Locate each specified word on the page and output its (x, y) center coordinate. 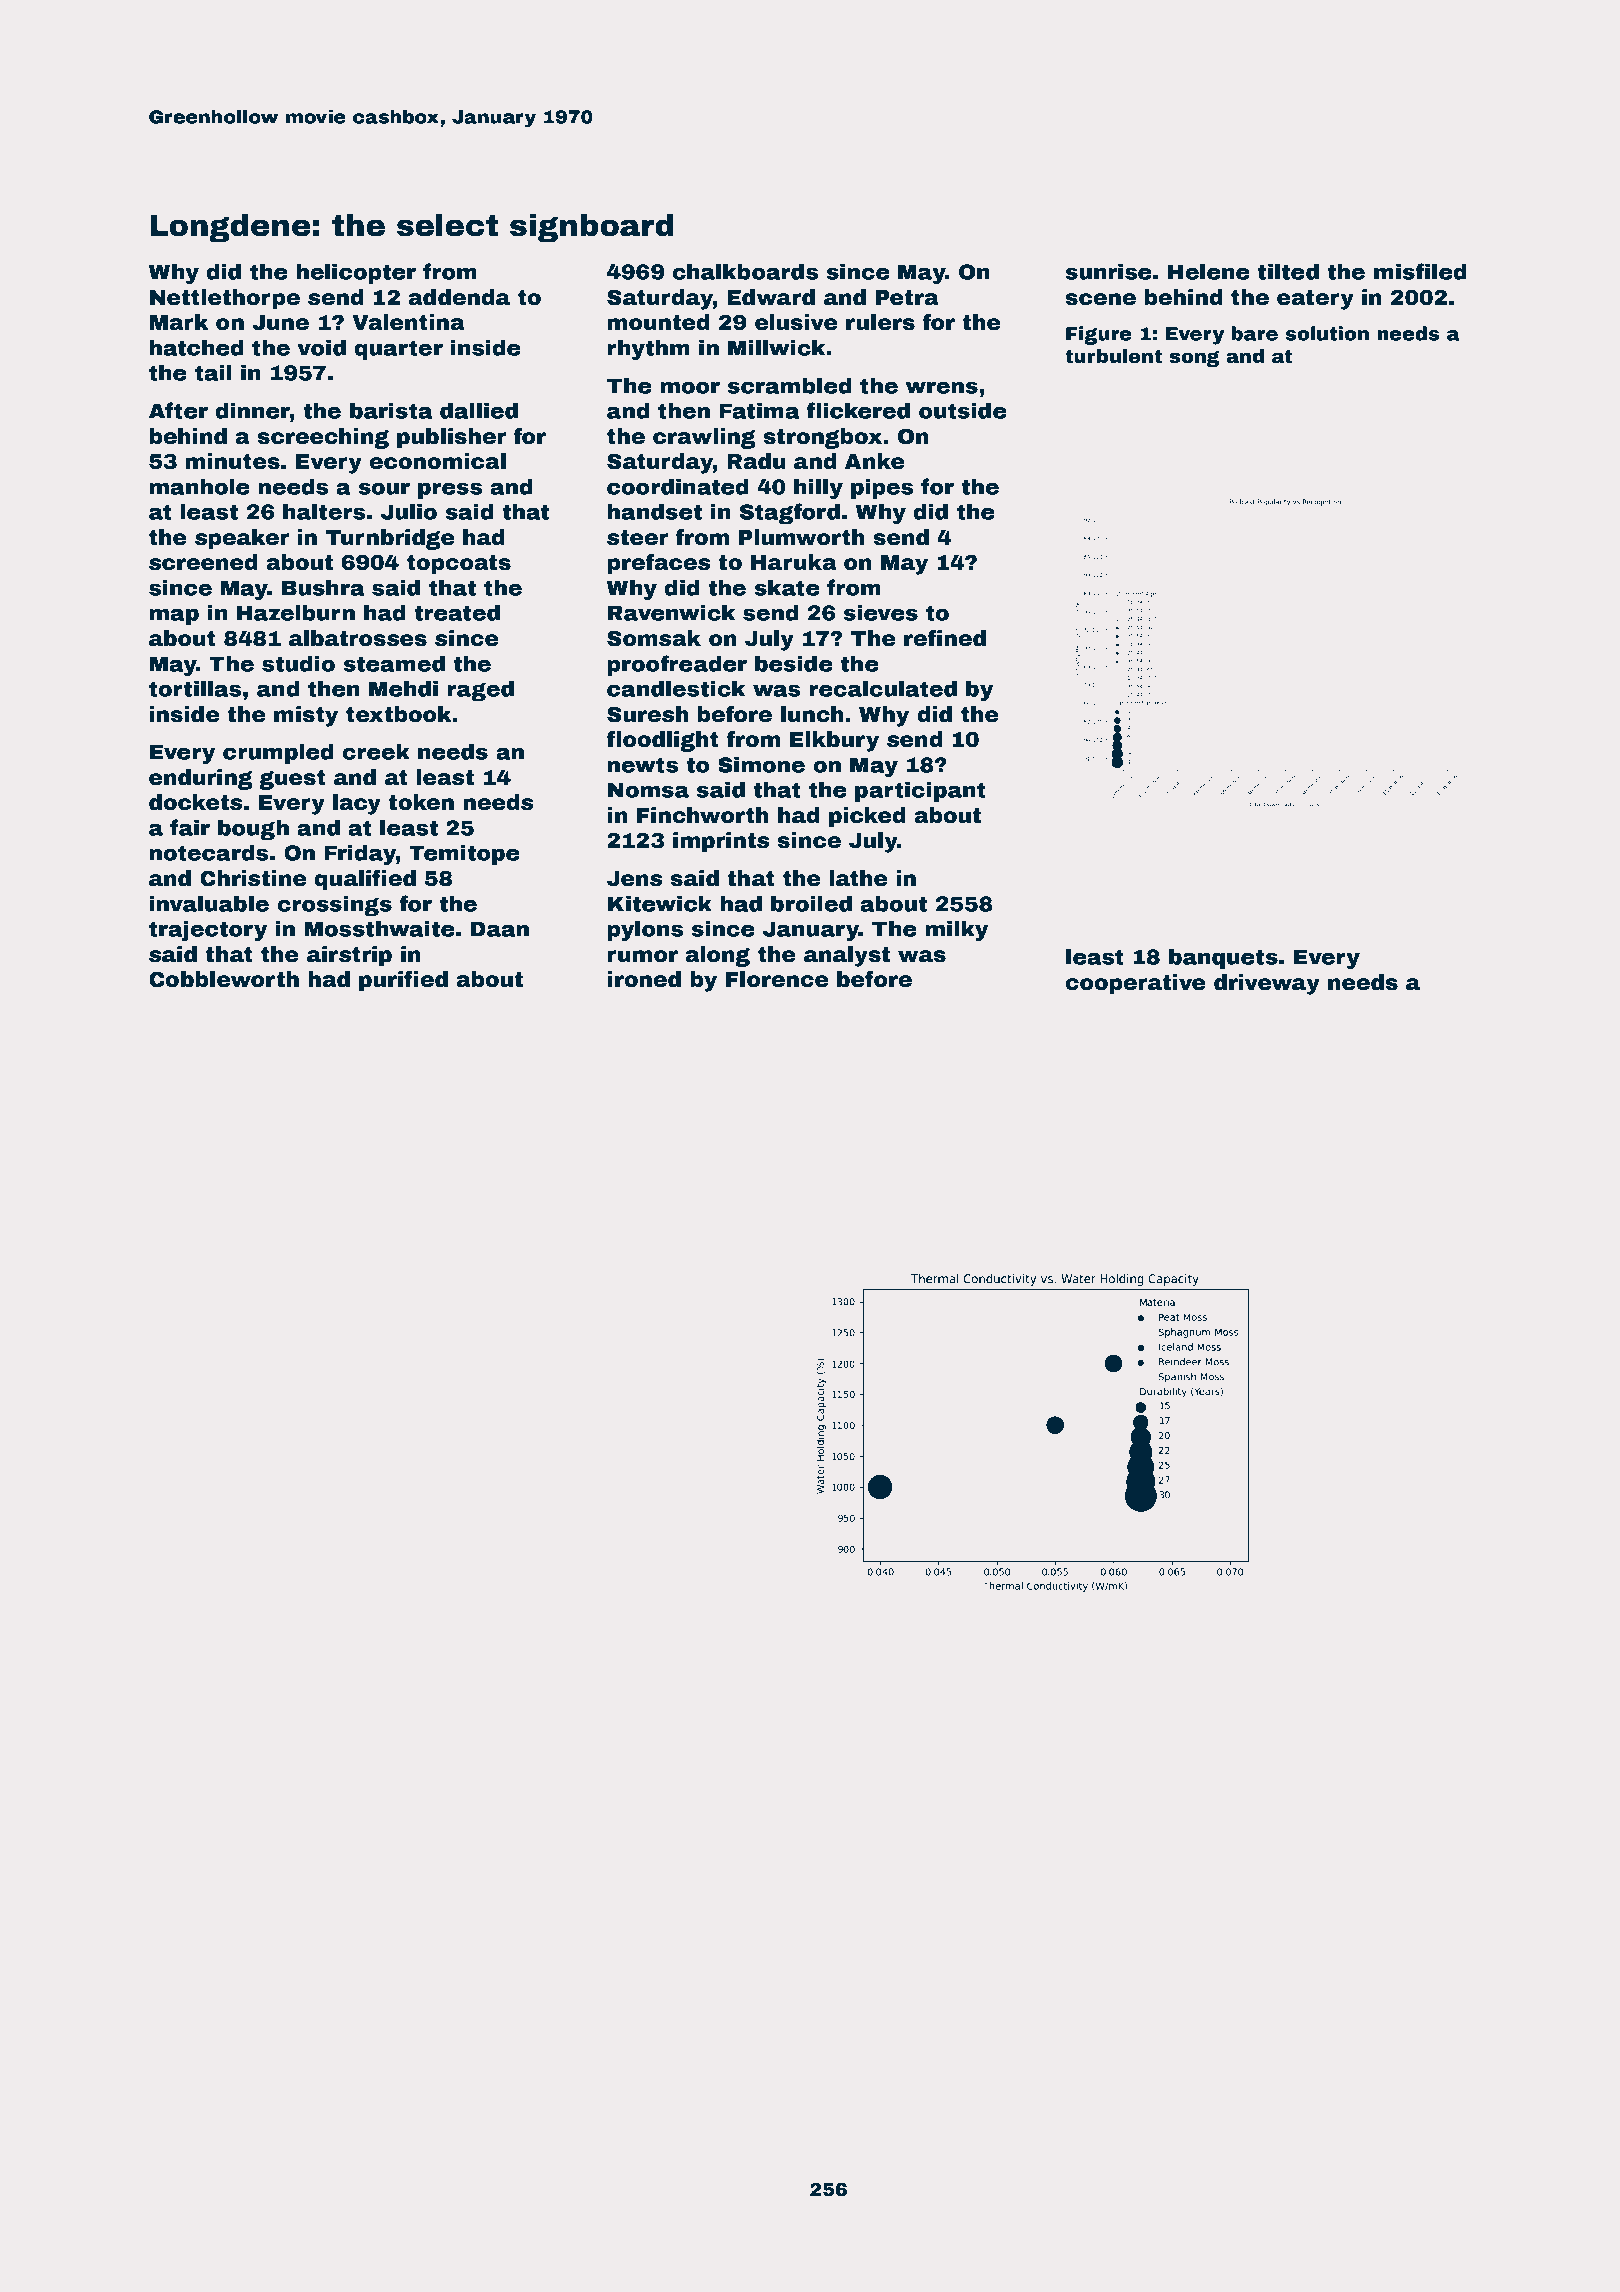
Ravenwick (671, 612)
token (421, 802)
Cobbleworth (224, 979)
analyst (847, 956)
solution (1327, 333)
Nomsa (648, 790)
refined (945, 638)
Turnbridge (390, 539)
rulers (880, 322)
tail (213, 372)
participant (920, 791)
